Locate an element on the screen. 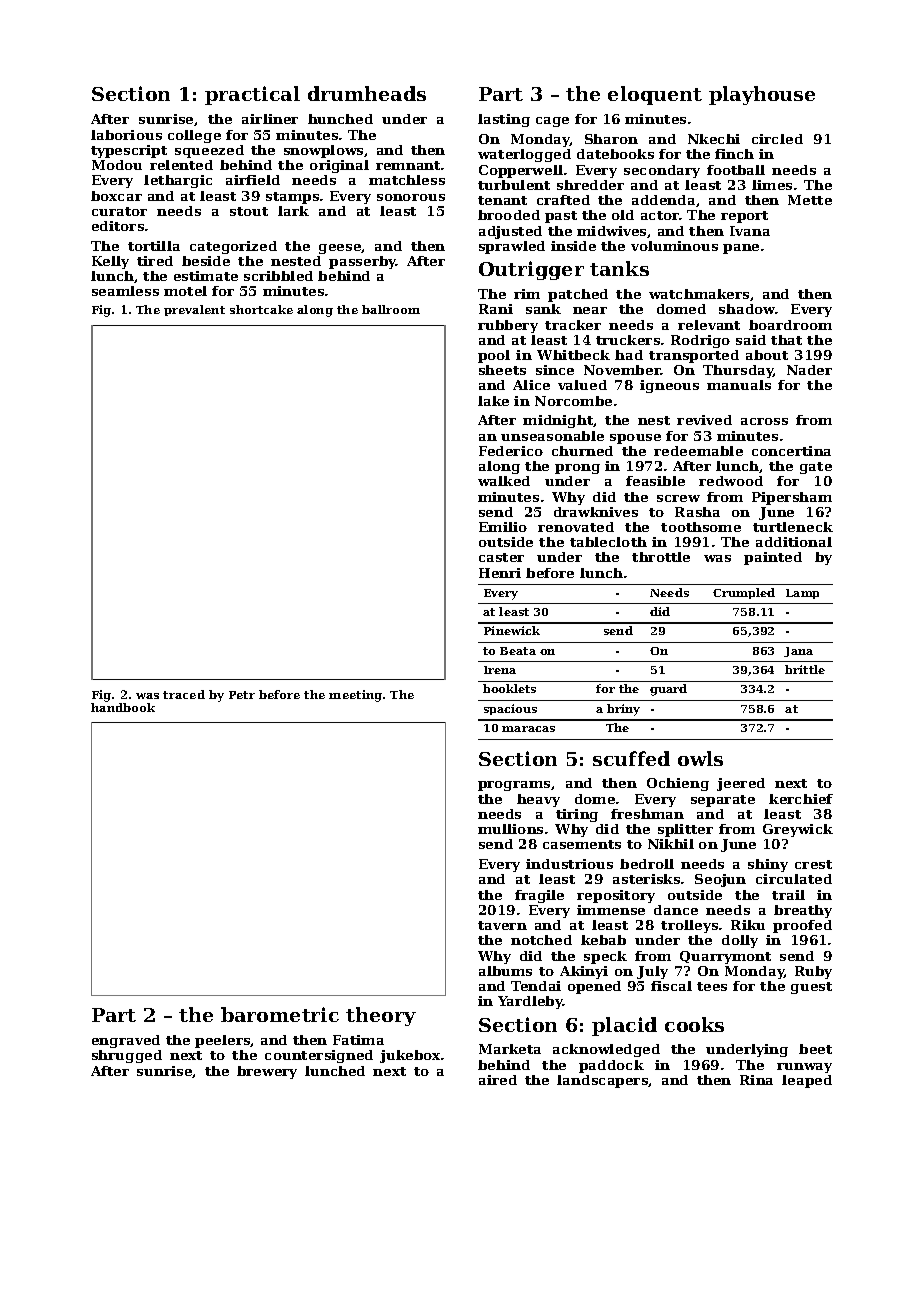 The width and height of the screenshot is (924, 1308). drumheads is located at coordinates (367, 93).
